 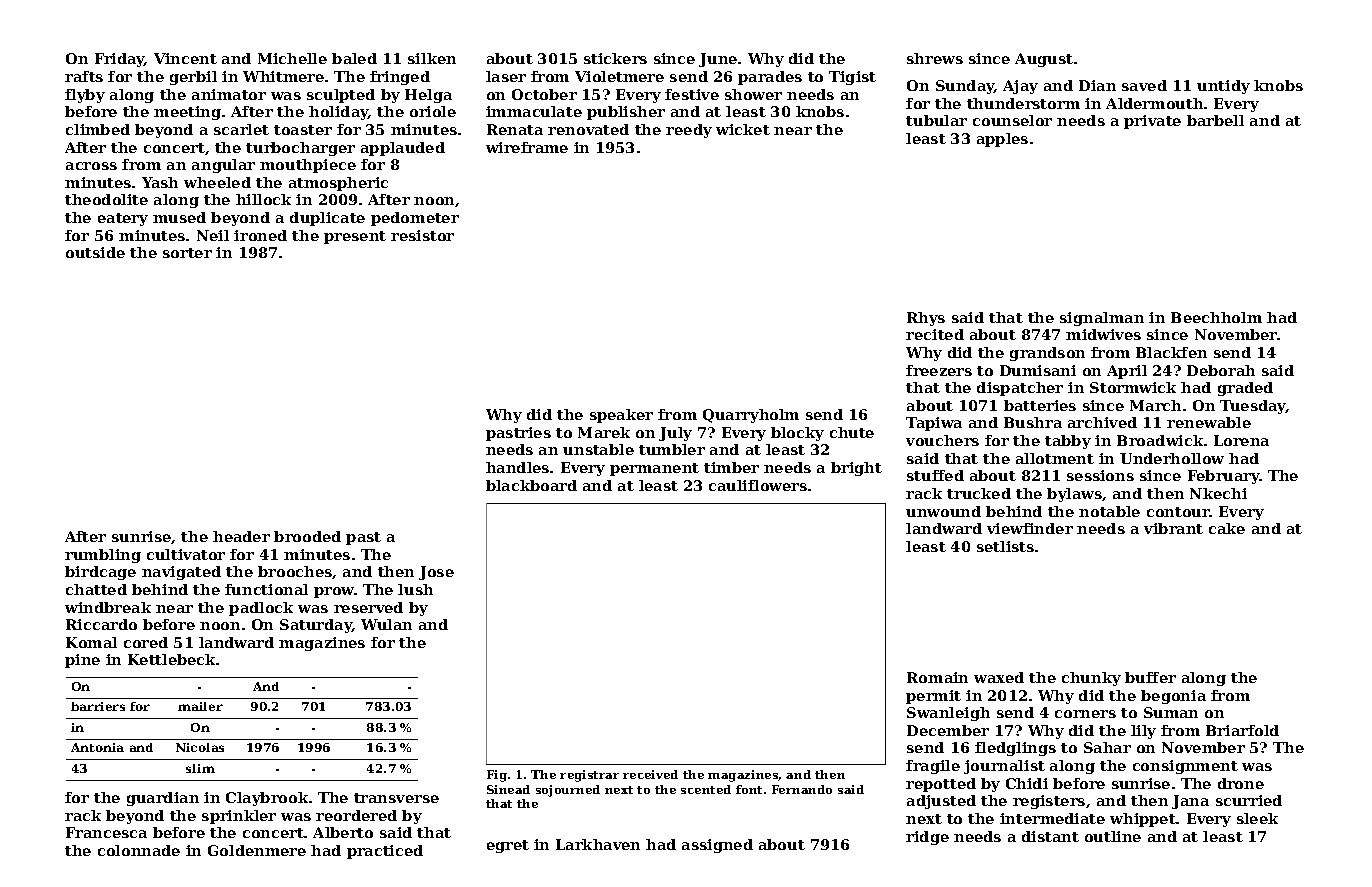 I want to click on freezers, so click(x=939, y=370).
